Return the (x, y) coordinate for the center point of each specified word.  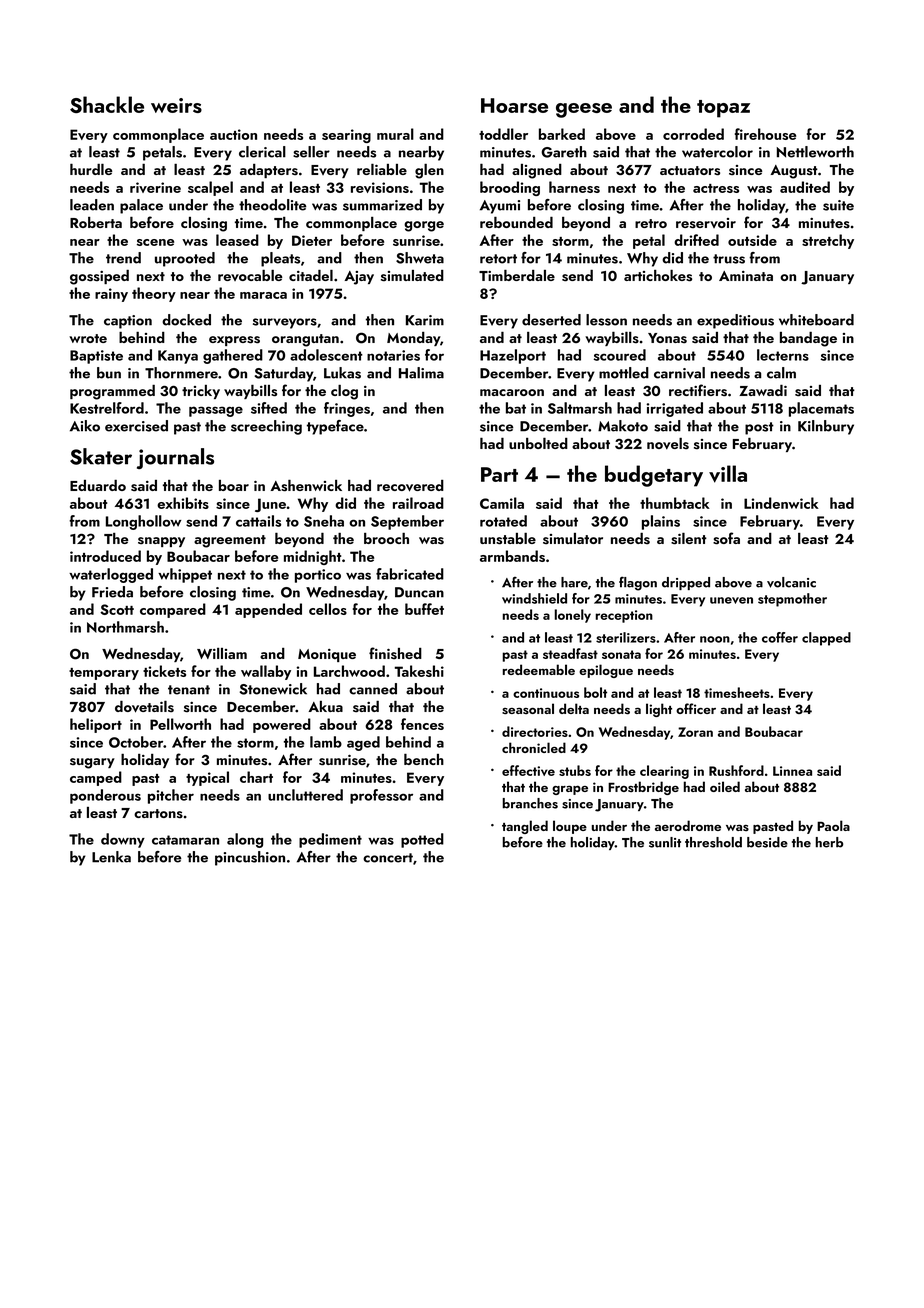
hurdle (91, 169)
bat (516, 408)
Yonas (667, 338)
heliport (96, 725)
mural (395, 134)
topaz (723, 109)
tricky (201, 392)
